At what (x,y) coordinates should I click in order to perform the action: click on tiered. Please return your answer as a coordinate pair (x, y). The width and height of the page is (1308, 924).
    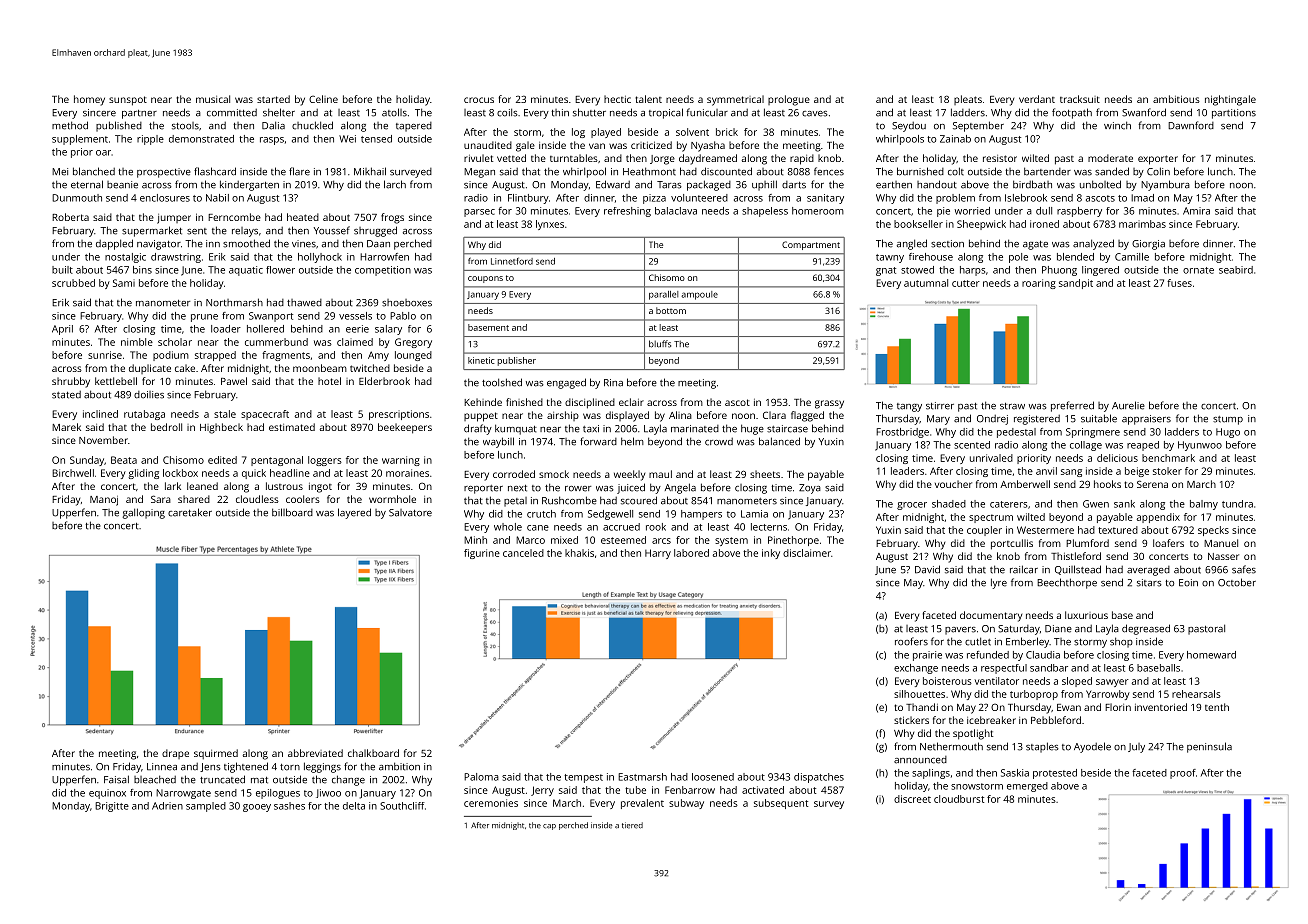
    Looking at the image, I should click on (632, 825).
